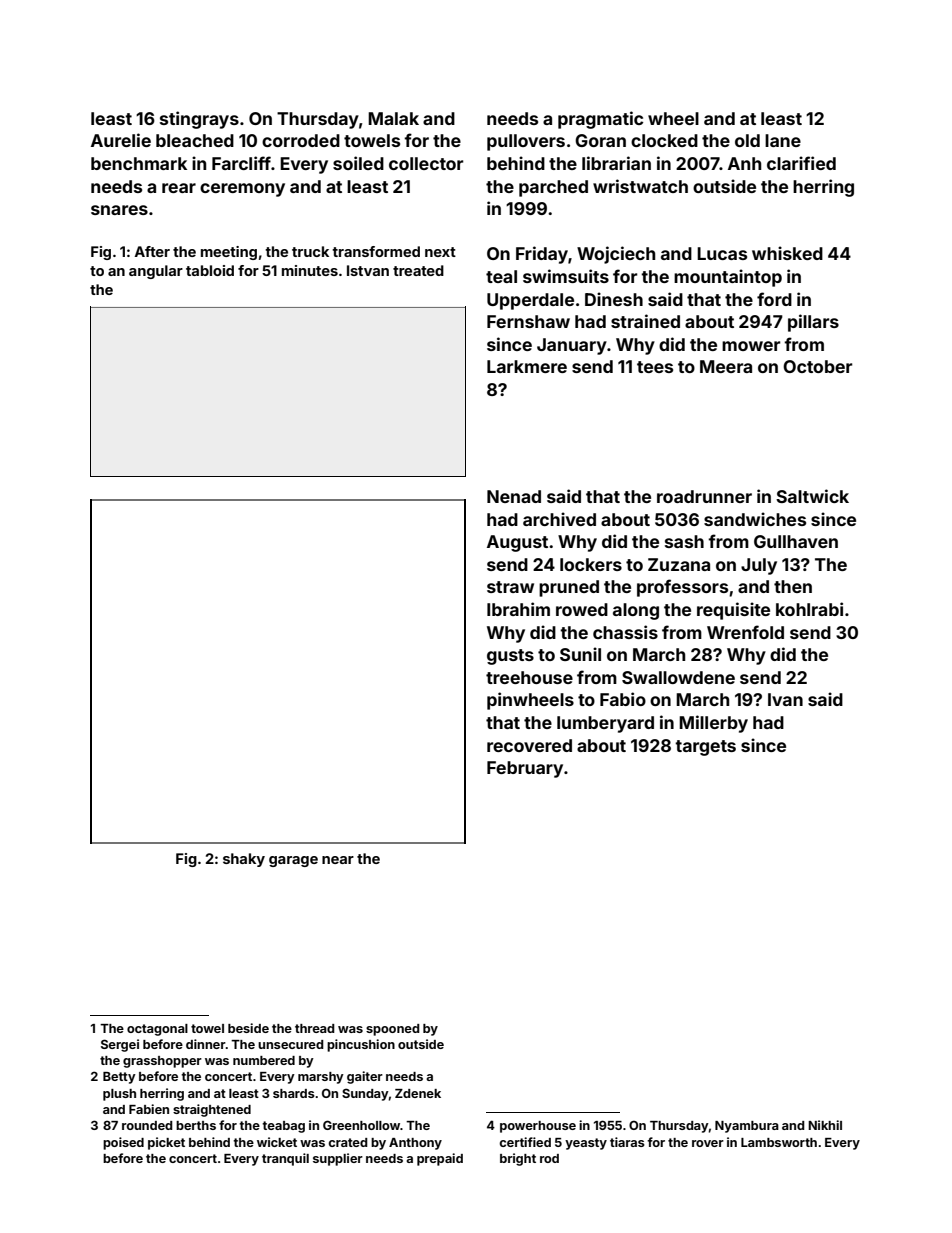  What do you see at coordinates (156, 272) in the screenshot?
I see `angular` at bounding box center [156, 272].
